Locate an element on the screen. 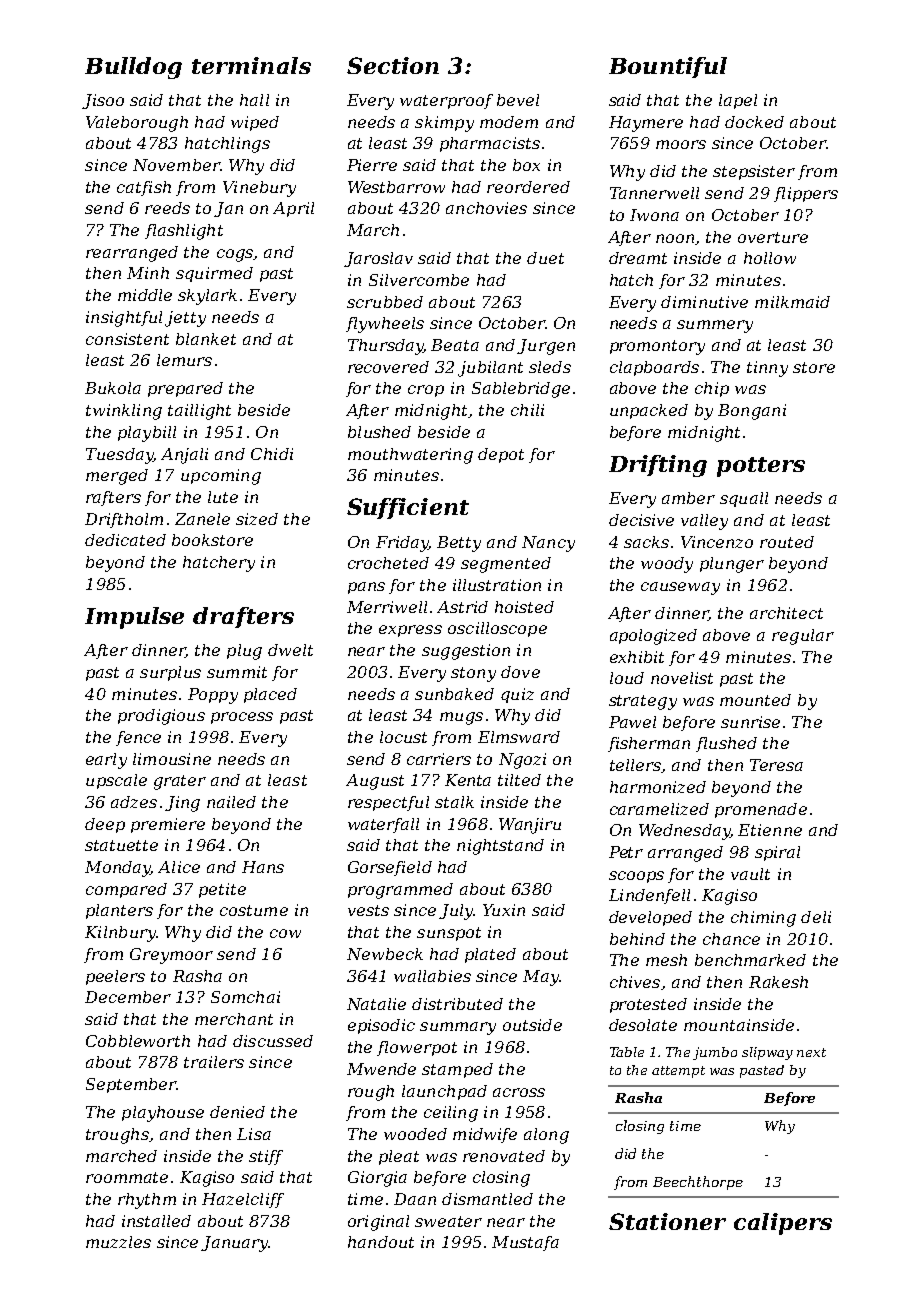  Pierre is located at coordinates (372, 165).
